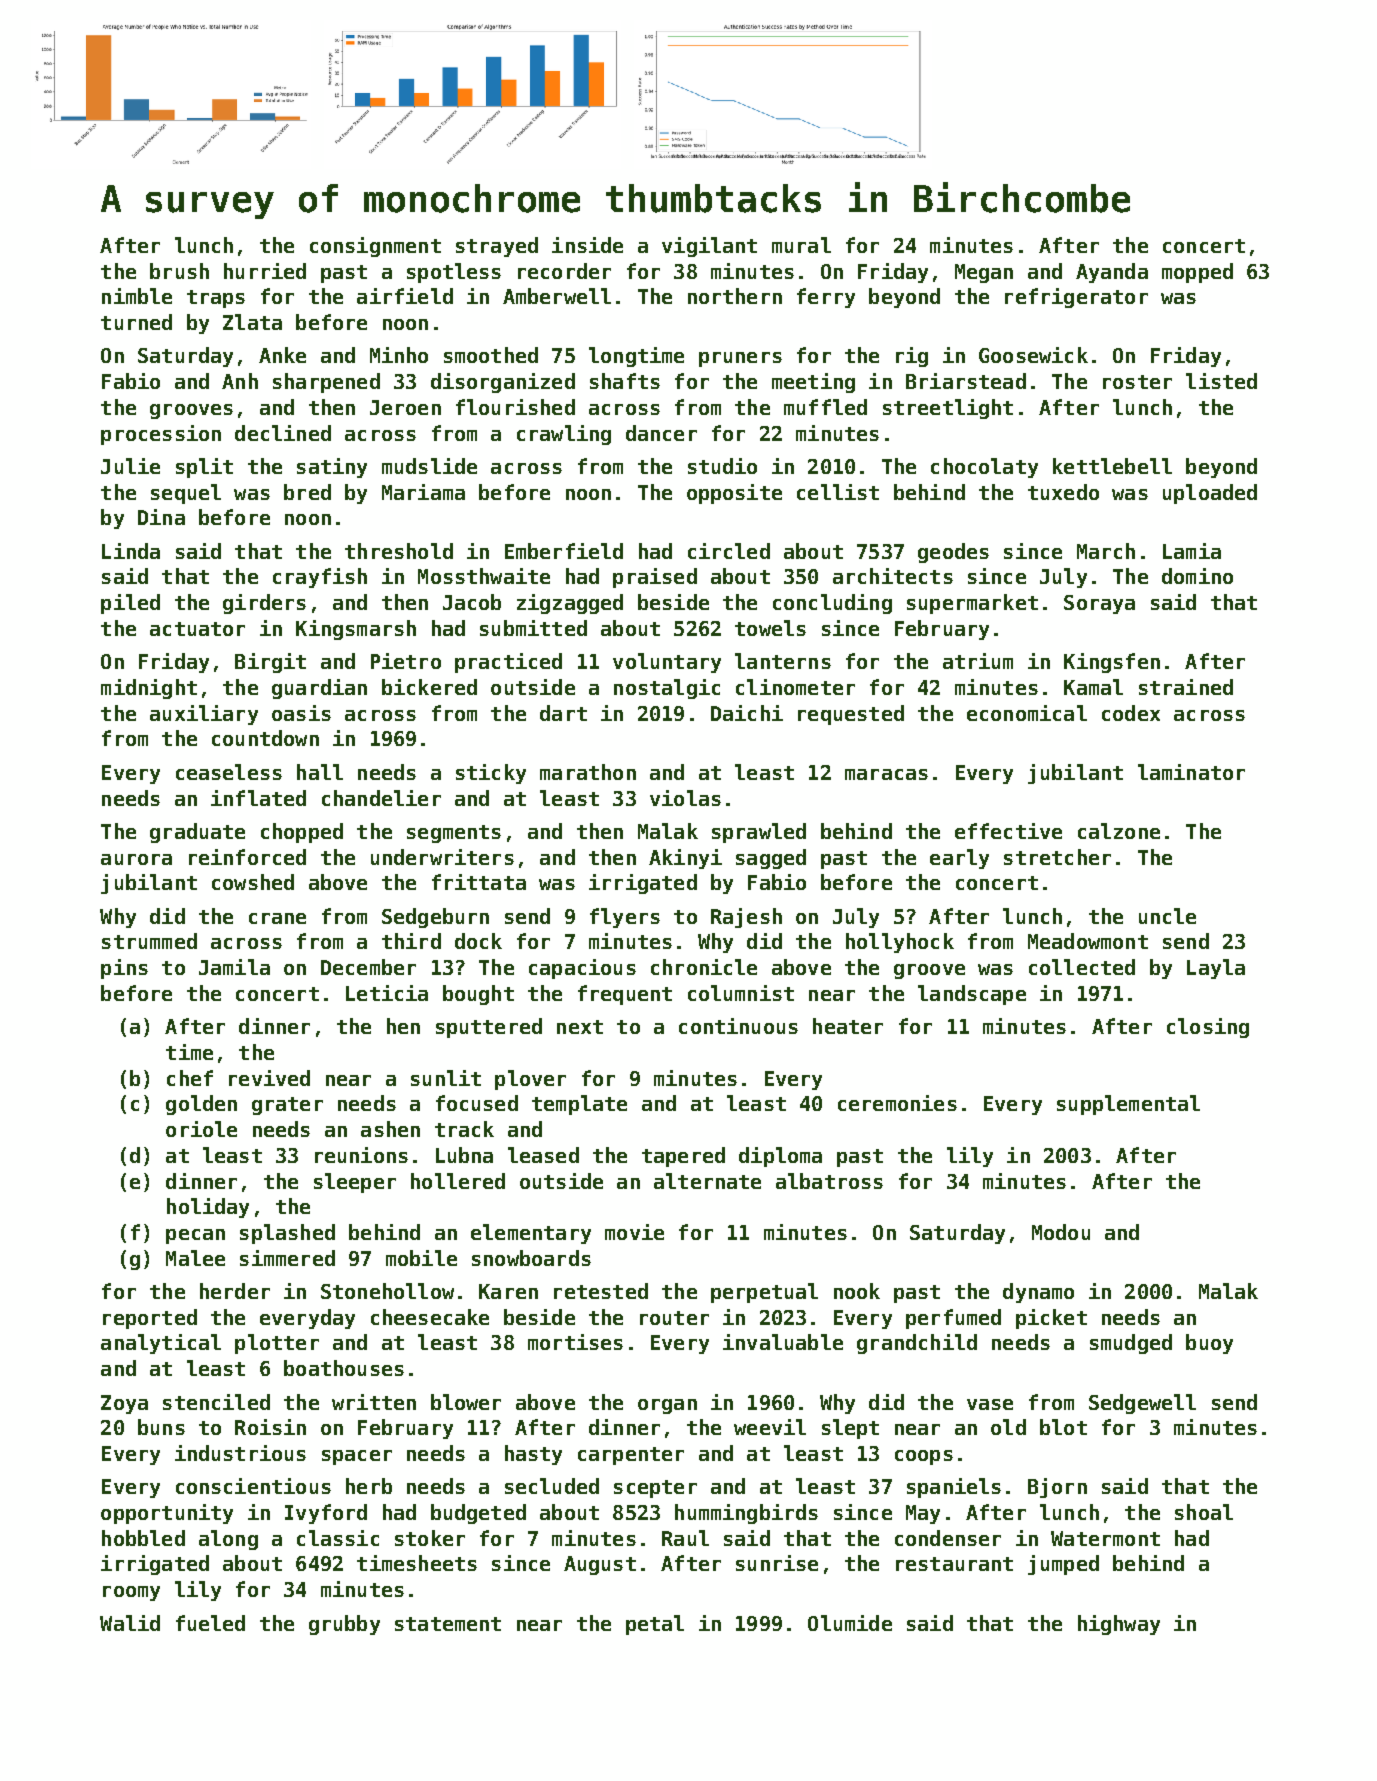 The width and height of the screenshot is (1377, 1781). I want to click on maracas, so click(886, 774).
